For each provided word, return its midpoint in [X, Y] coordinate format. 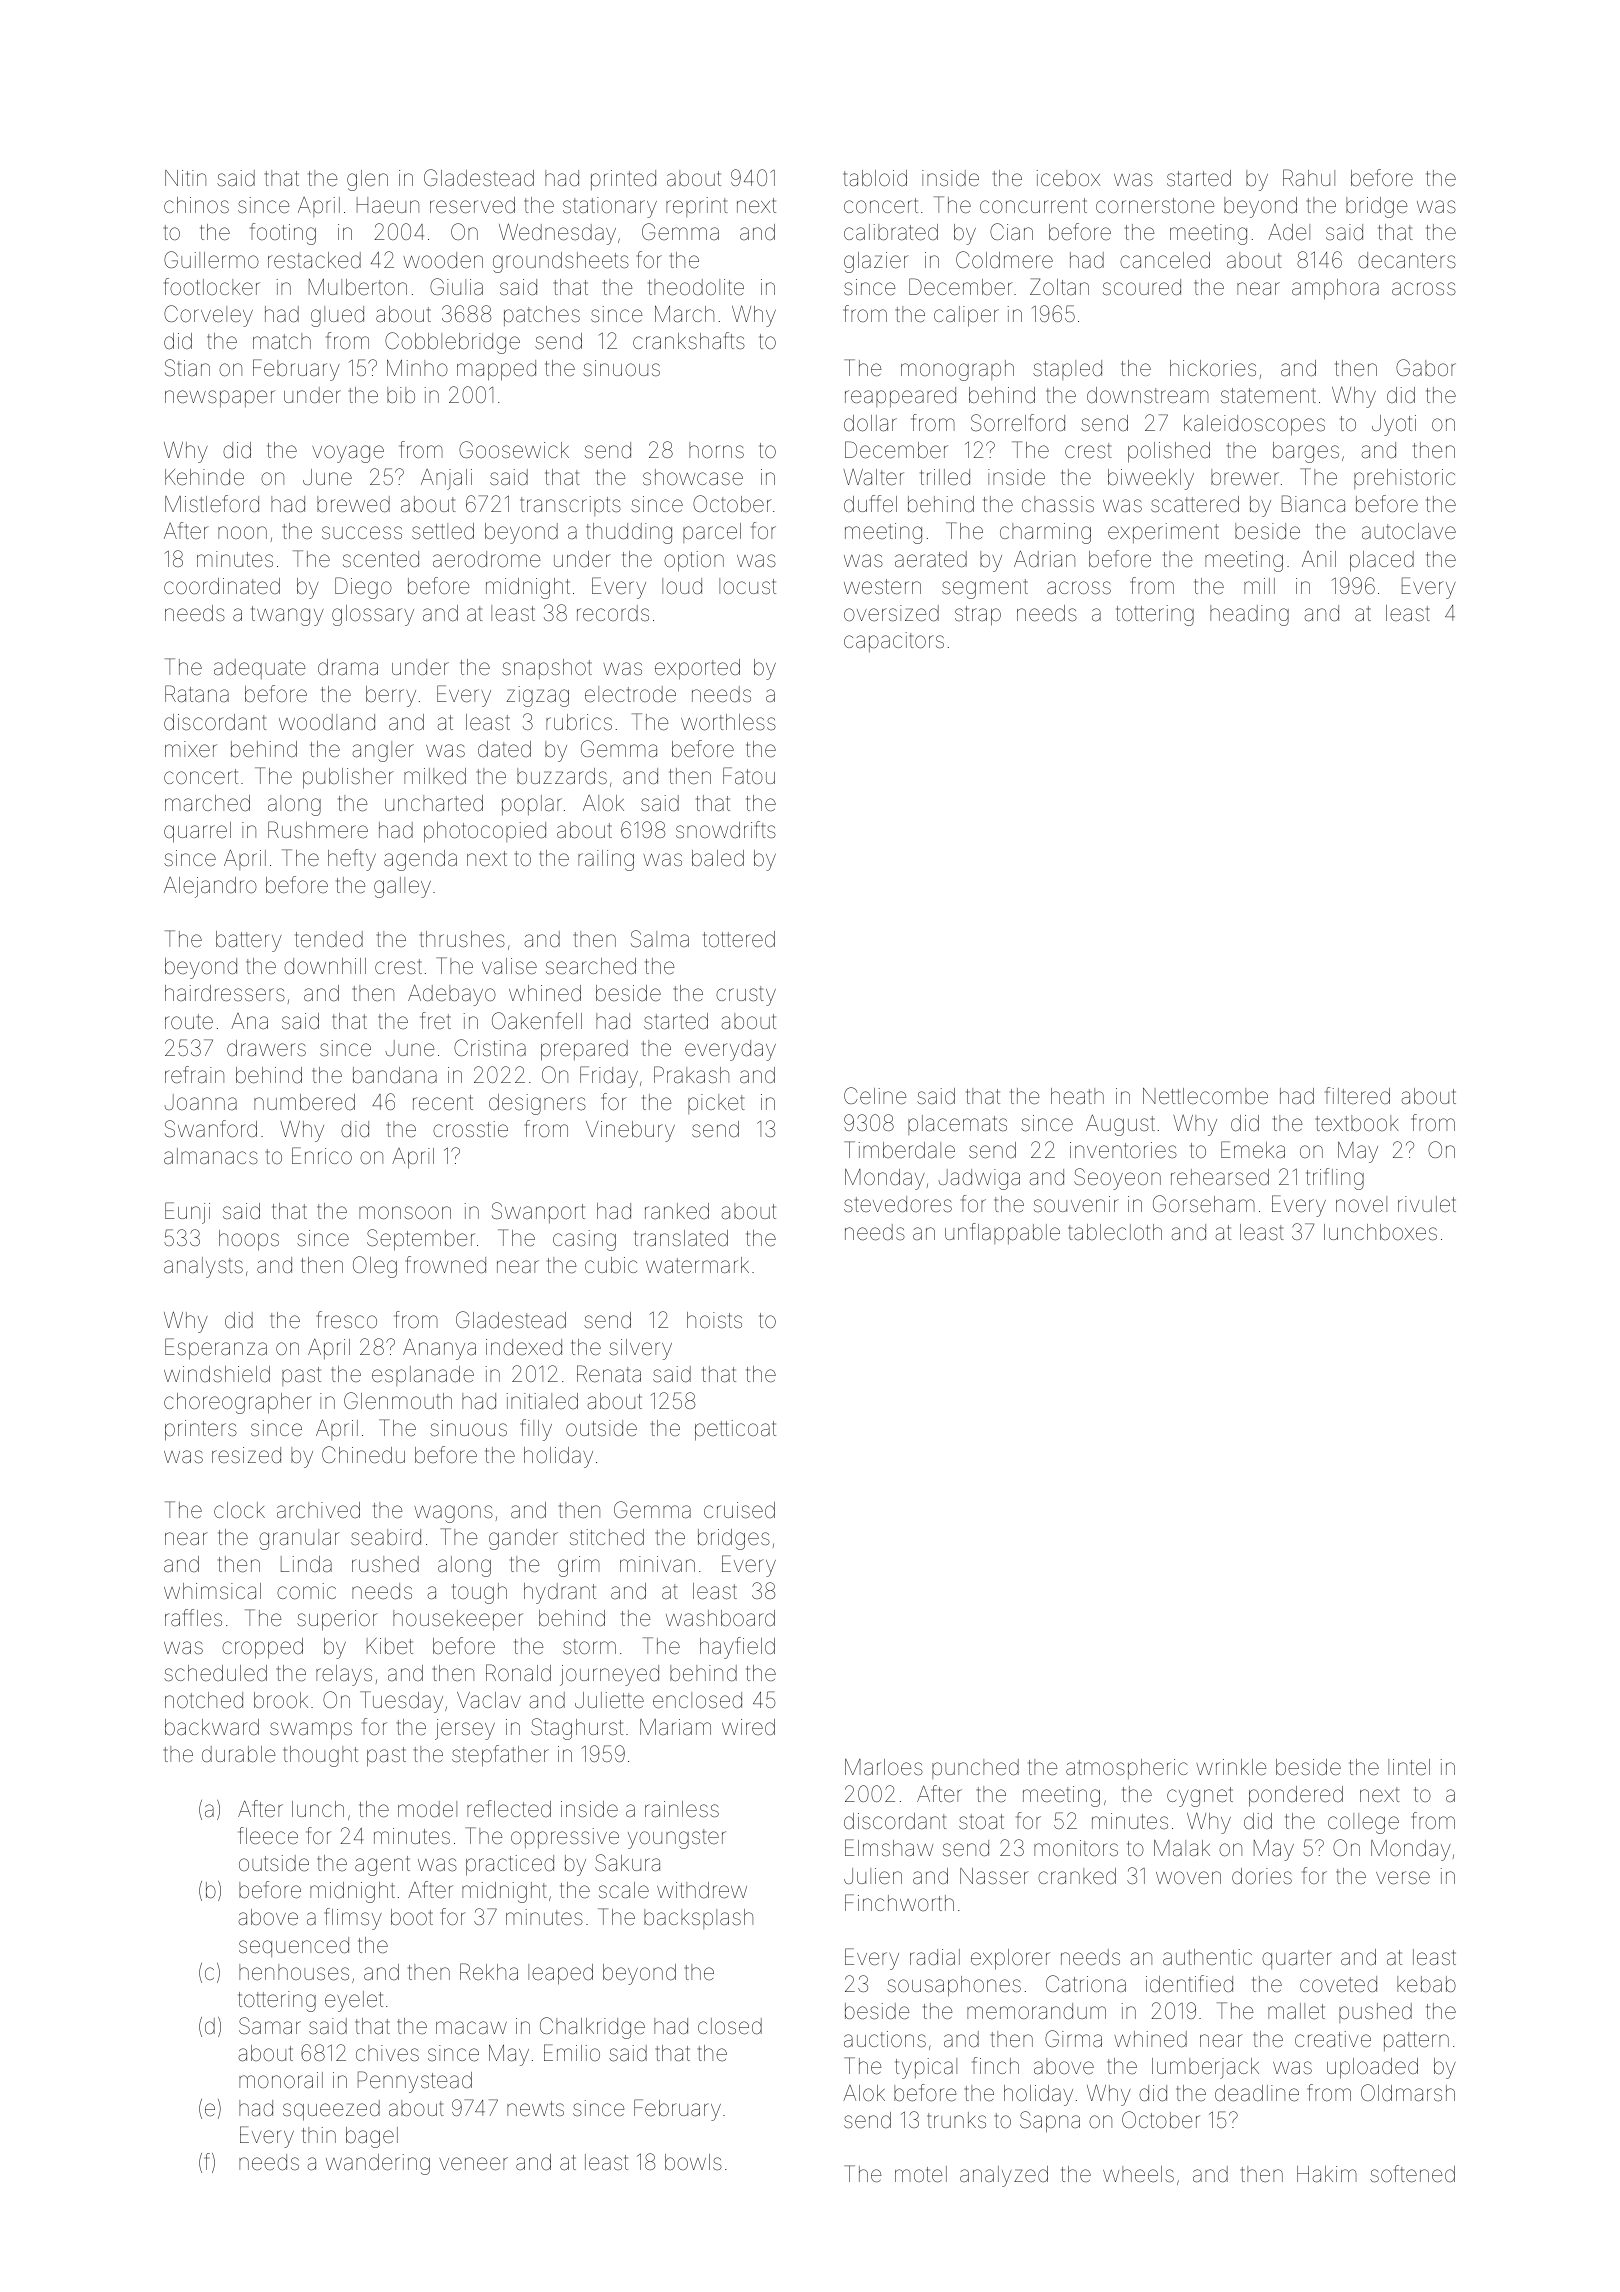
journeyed [609, 1675]
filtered [1357, 1095]
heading [1249, 615]
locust [747, 586]
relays [344, 1675]
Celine [875, 1096]
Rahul [1309, 178]
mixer [191, 749]
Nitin [185, 178]
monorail [281, 2080]
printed [623, 180]
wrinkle [1231, 1767]
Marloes [884, 1767]
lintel [1409, 1767]
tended [329, 939]
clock [239, 1510]
